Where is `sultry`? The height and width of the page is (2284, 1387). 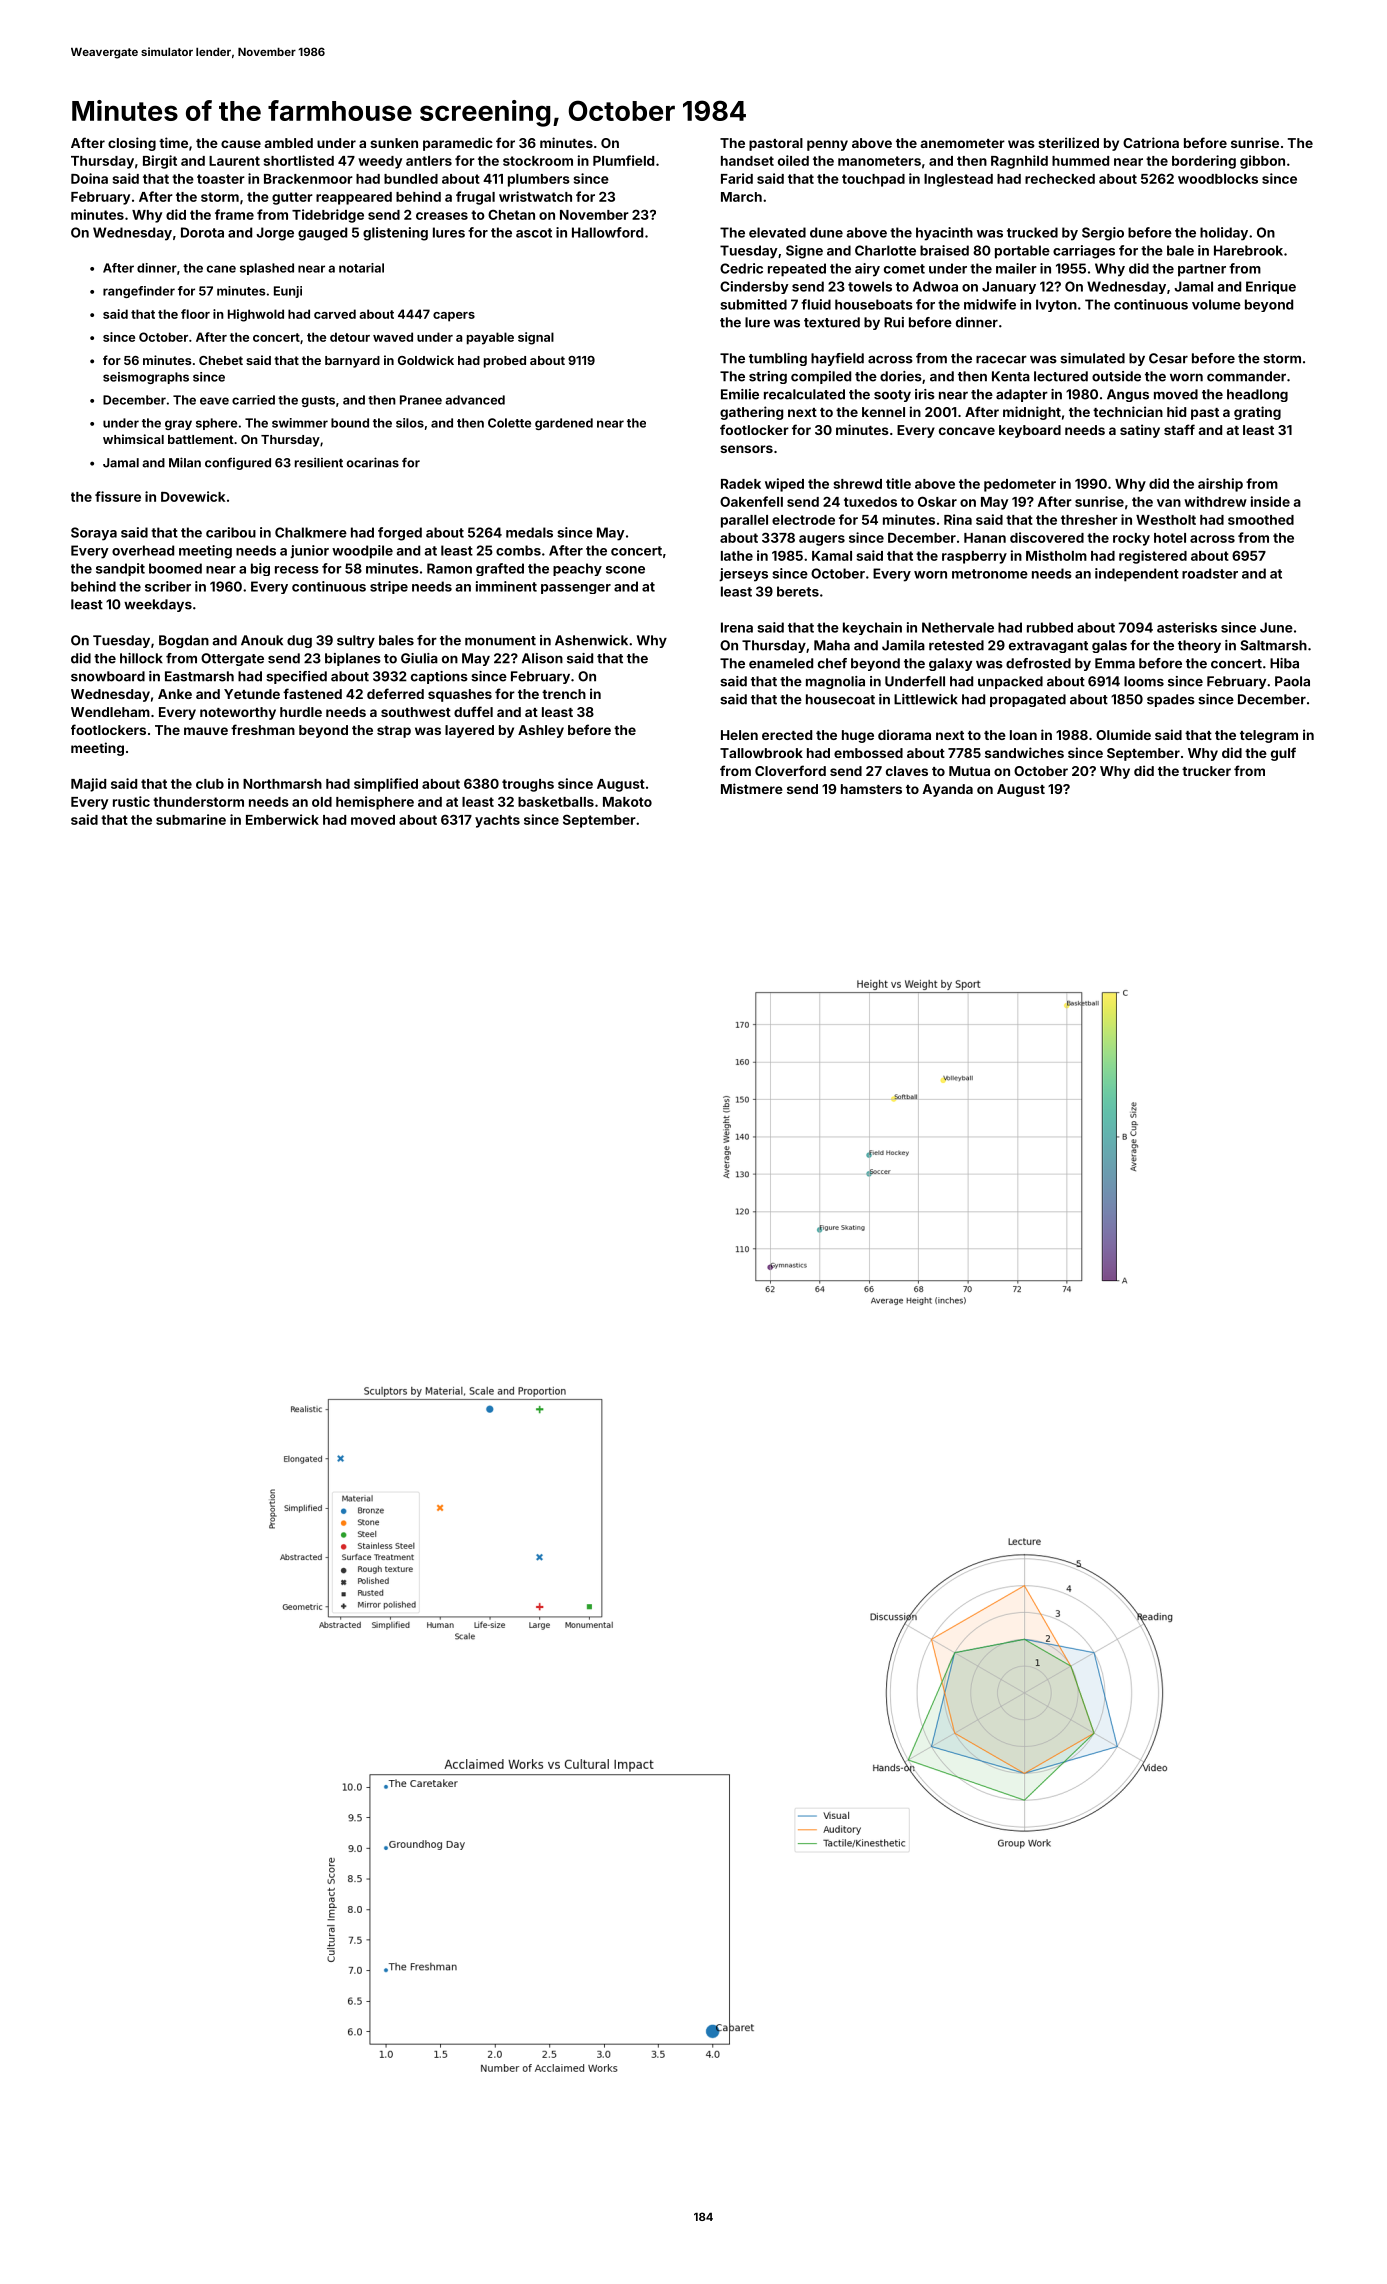 sultry is located at coordinates (356, 641).
